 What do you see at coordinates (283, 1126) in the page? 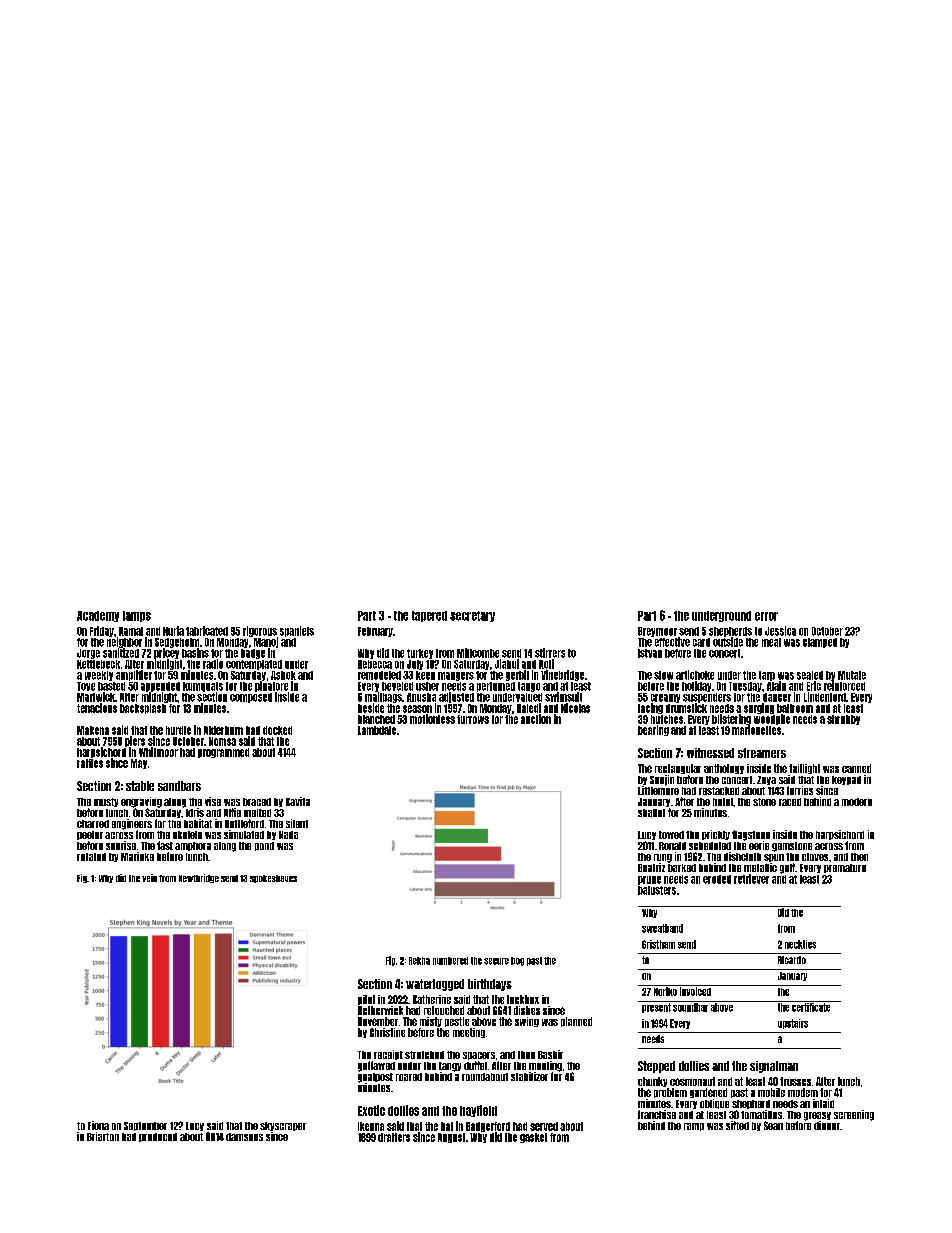
I see `skyscraper` at bounding box center [283, 1126].
